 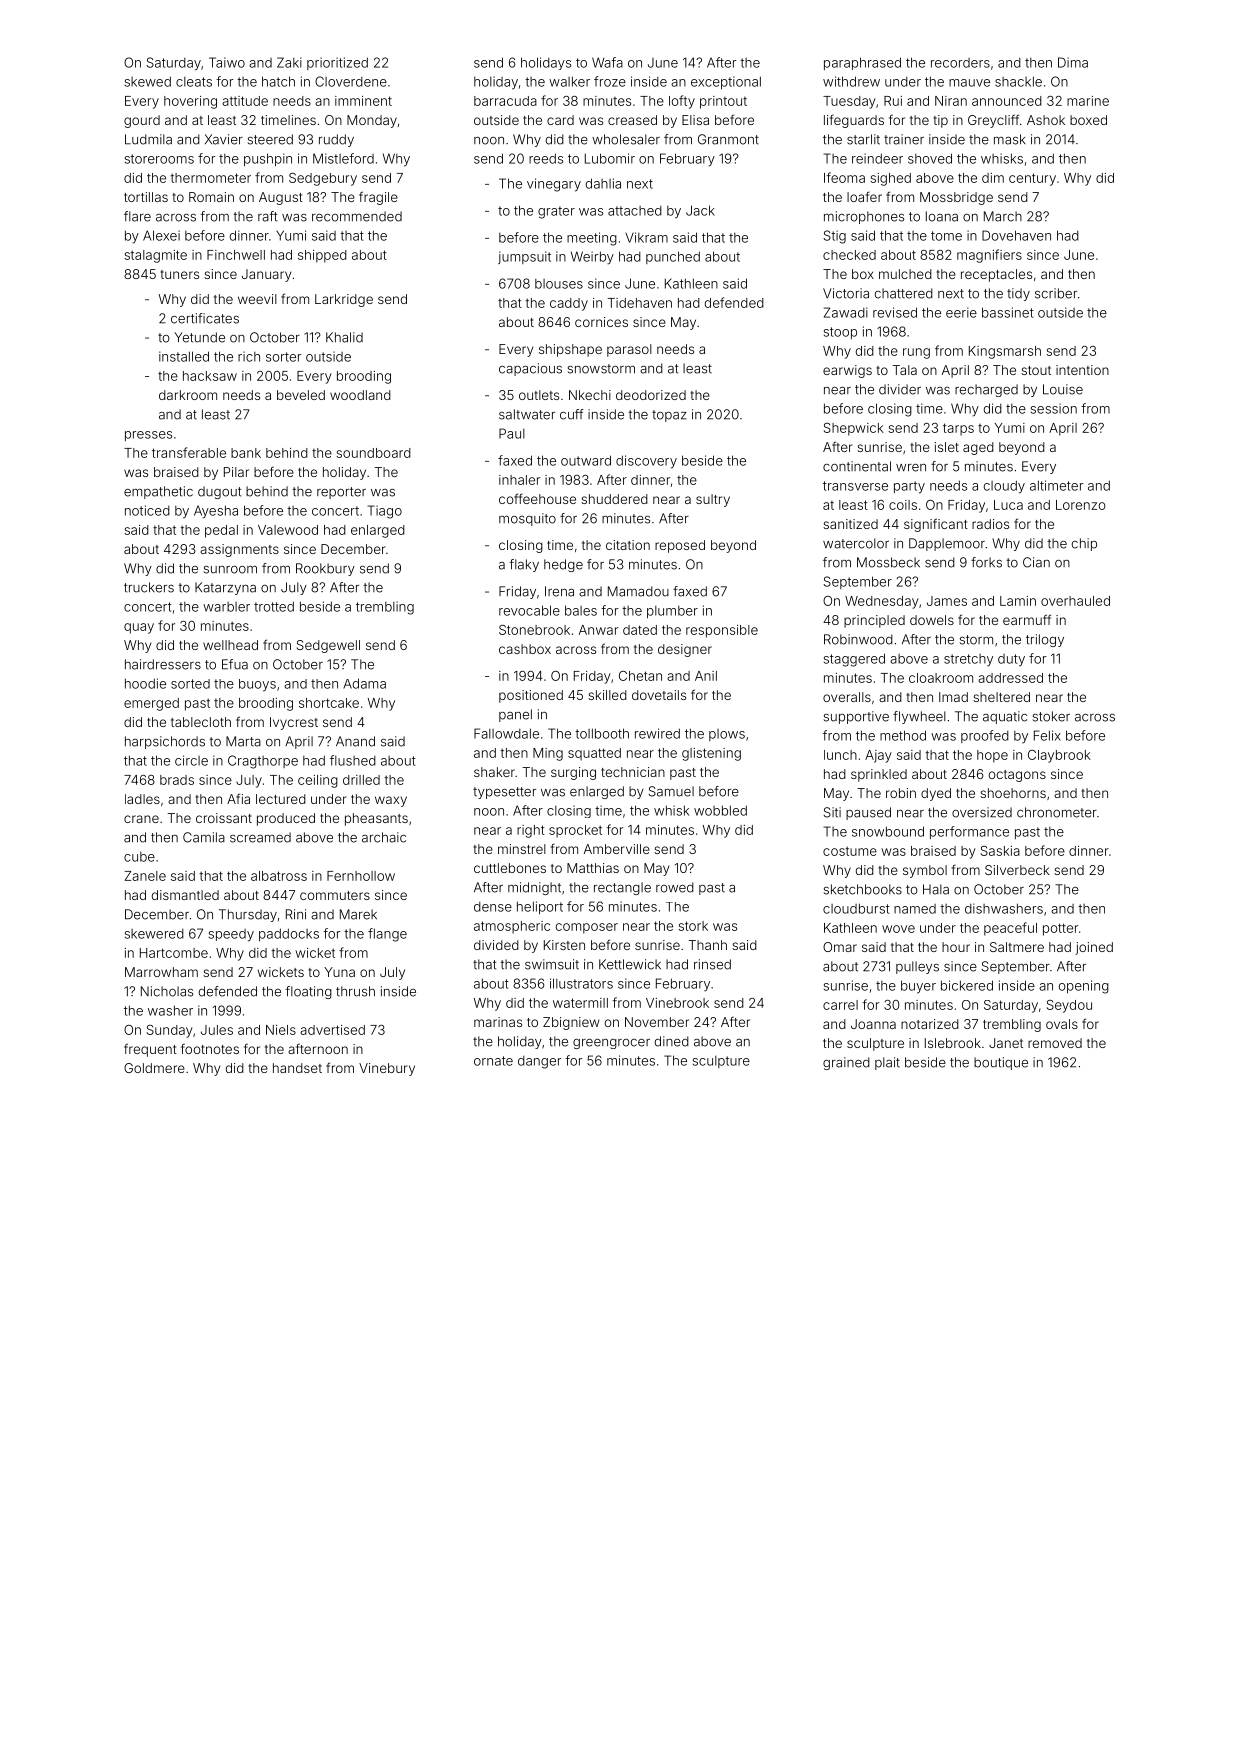 I want to click on froze, so click(x=610, y=81).
